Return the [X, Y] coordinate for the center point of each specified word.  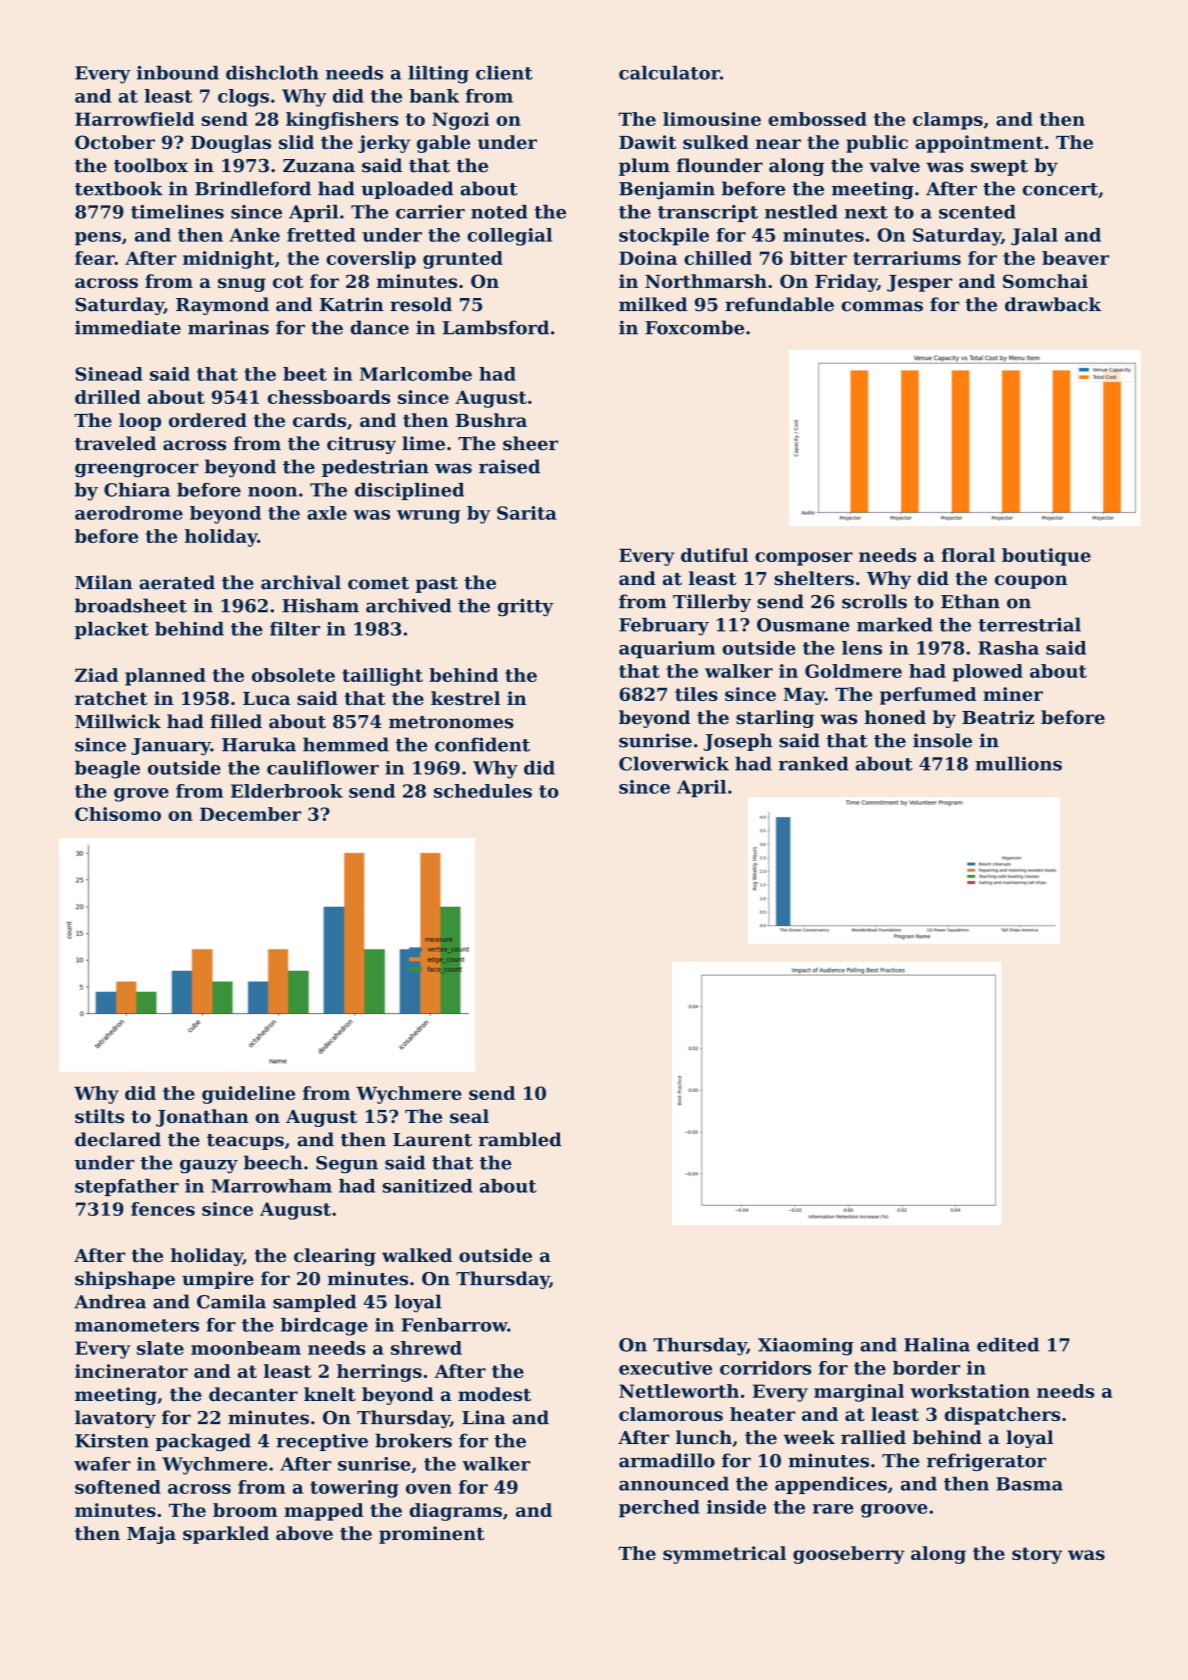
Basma [1029, 1484]
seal [469, 1116]
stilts [99, 1116]
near [778, 144]
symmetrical [724, 1555]
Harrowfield [134, 119]
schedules [483, 791]
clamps [948, 121]
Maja [151, 1535]
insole [942, 740]
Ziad [96, 675]
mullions [1018, 763]
